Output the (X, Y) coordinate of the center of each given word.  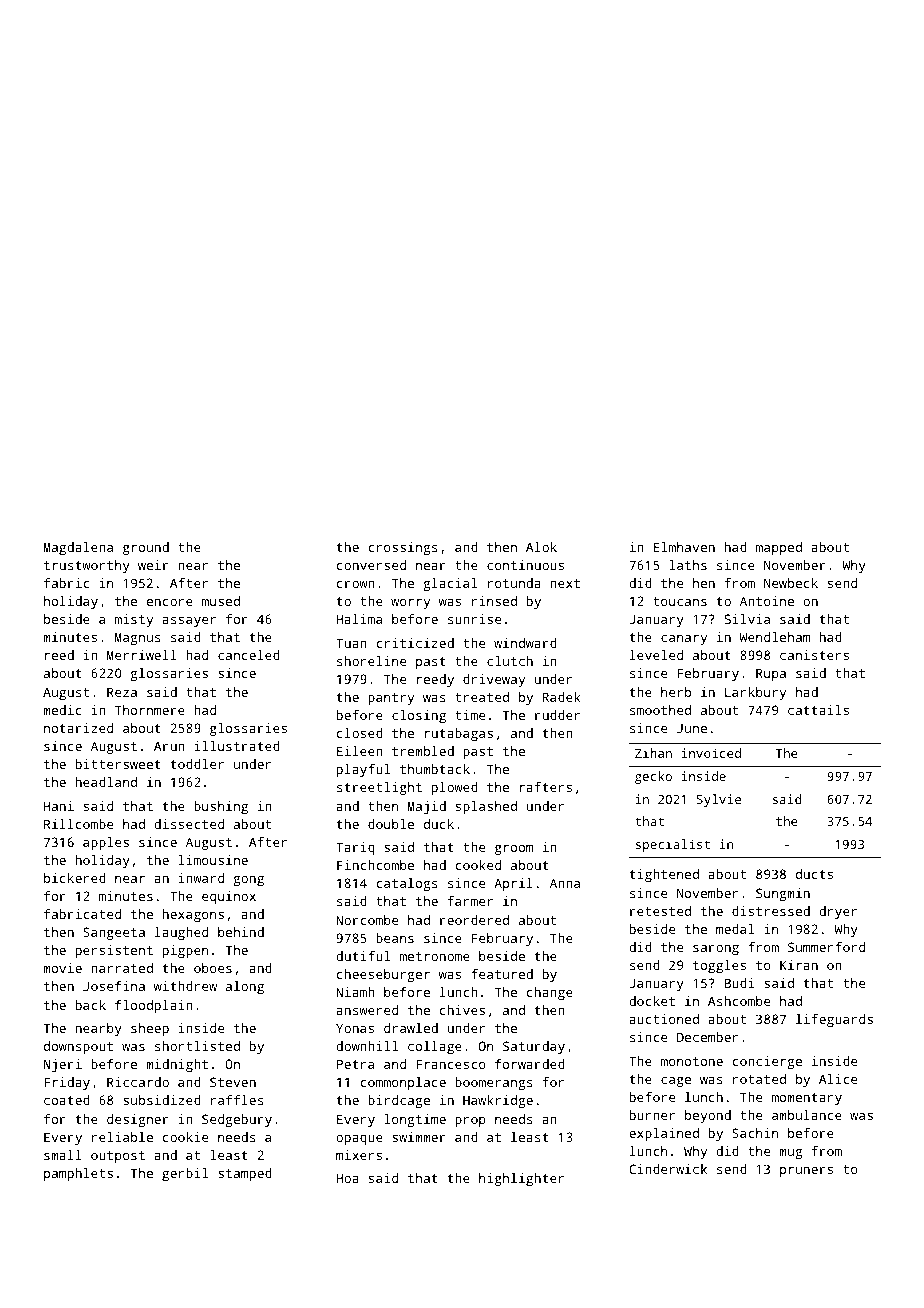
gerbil (185, 1174)
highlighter (521, 1179)
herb (676, 692)
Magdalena (78, 548)
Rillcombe (78, 824)
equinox (229, 897)
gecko (653, 777)
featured (502, 974)
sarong (716, 950)
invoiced (711, 753)
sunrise (474, 619)
